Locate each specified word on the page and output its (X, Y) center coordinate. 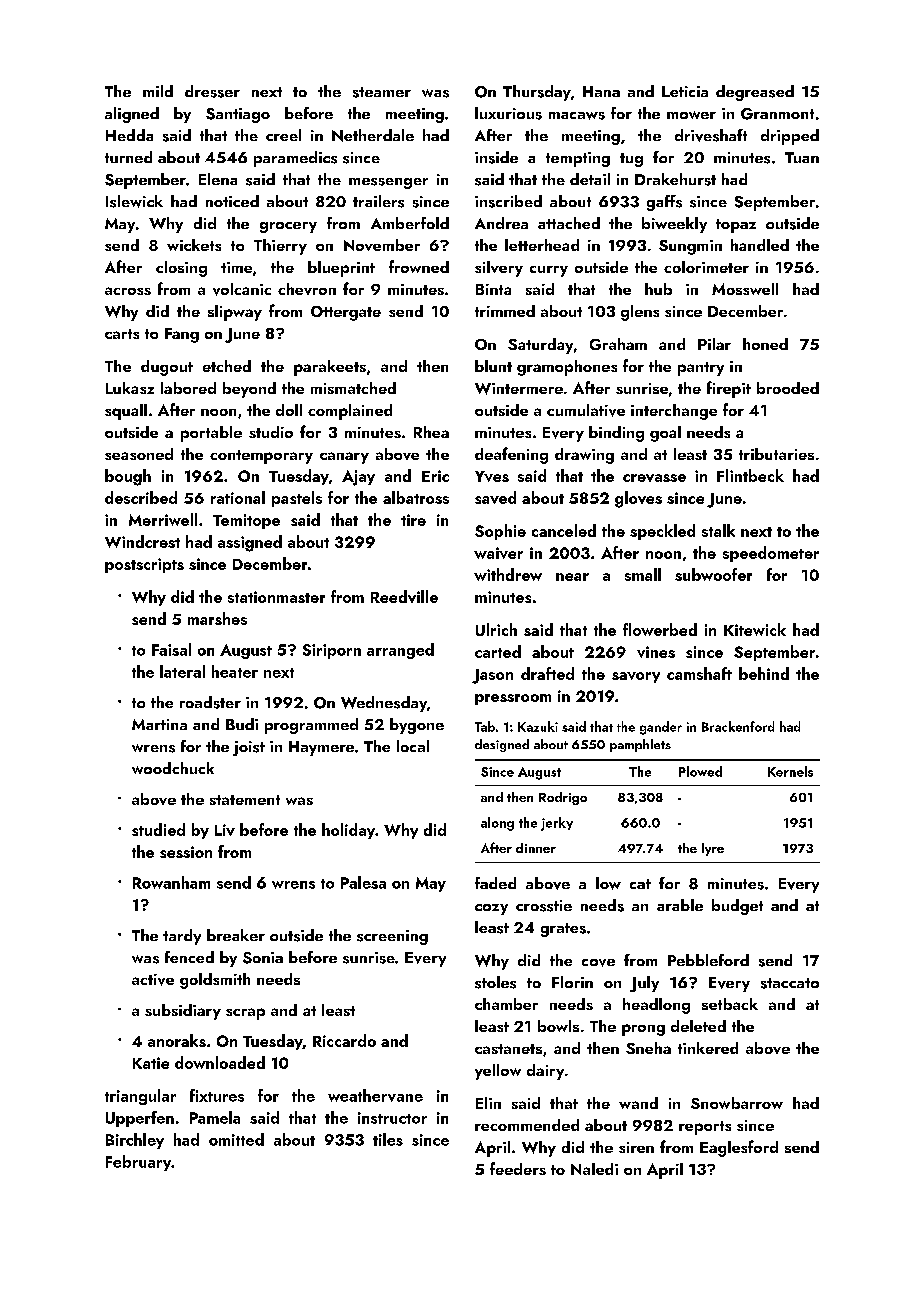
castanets (508, 1049)
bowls (558, 1026)
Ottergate (346, 313)
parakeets (330, 368)
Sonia (263, 958)
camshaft (699, 673)
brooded (788, 388)
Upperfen (140, 1119)
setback (730, 1004)
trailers (378, 201)
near (572, 577)
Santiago (238, 115)
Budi (242, 724)
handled (760, 245)
